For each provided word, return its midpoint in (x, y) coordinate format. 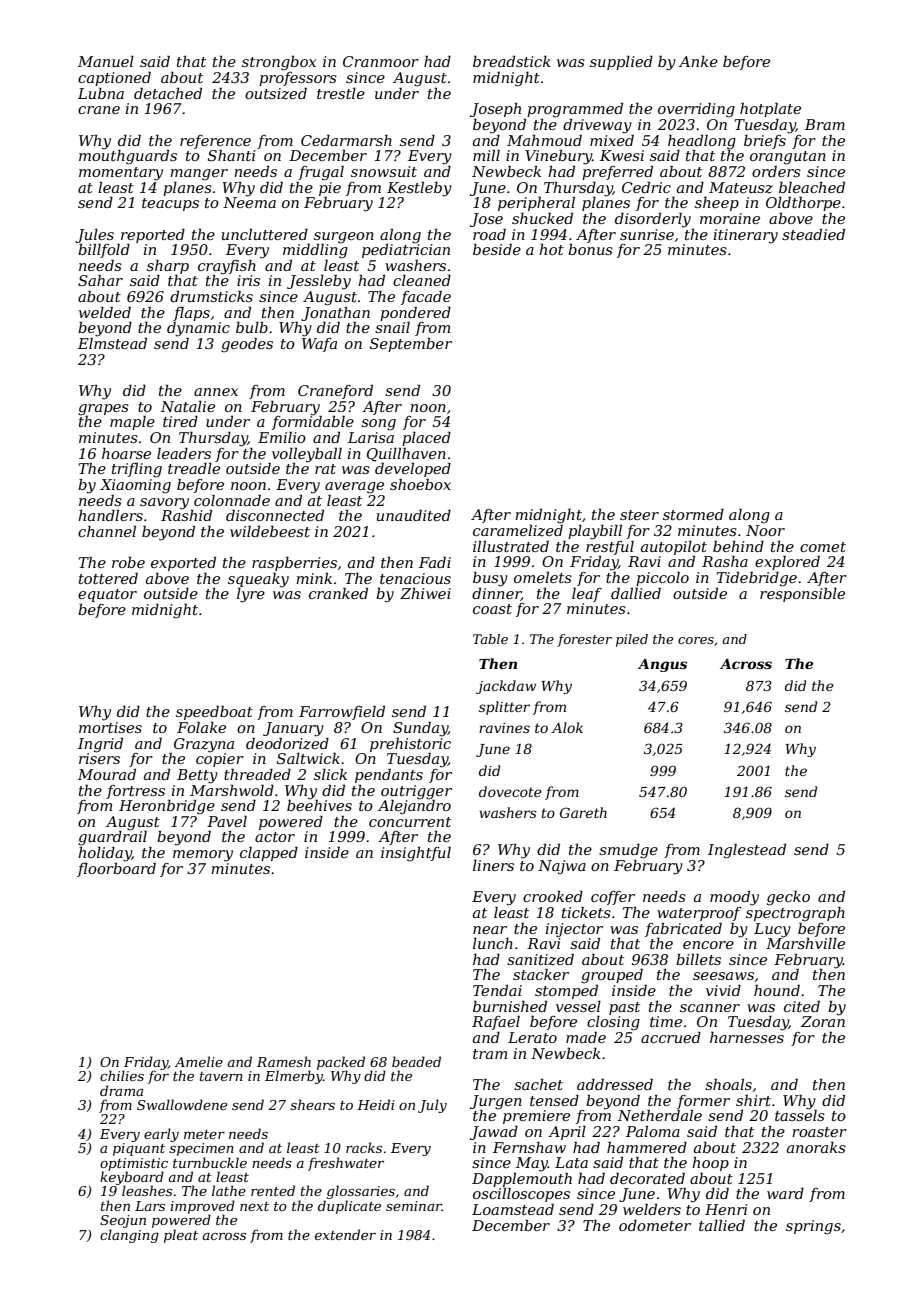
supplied (621, 63)
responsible (802, 595)
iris (248, 280)
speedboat (214, 712)
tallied (722, 1225)
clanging (129, 1236)
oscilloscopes (521, 1195)
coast (492, 609)
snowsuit (384, 171)
